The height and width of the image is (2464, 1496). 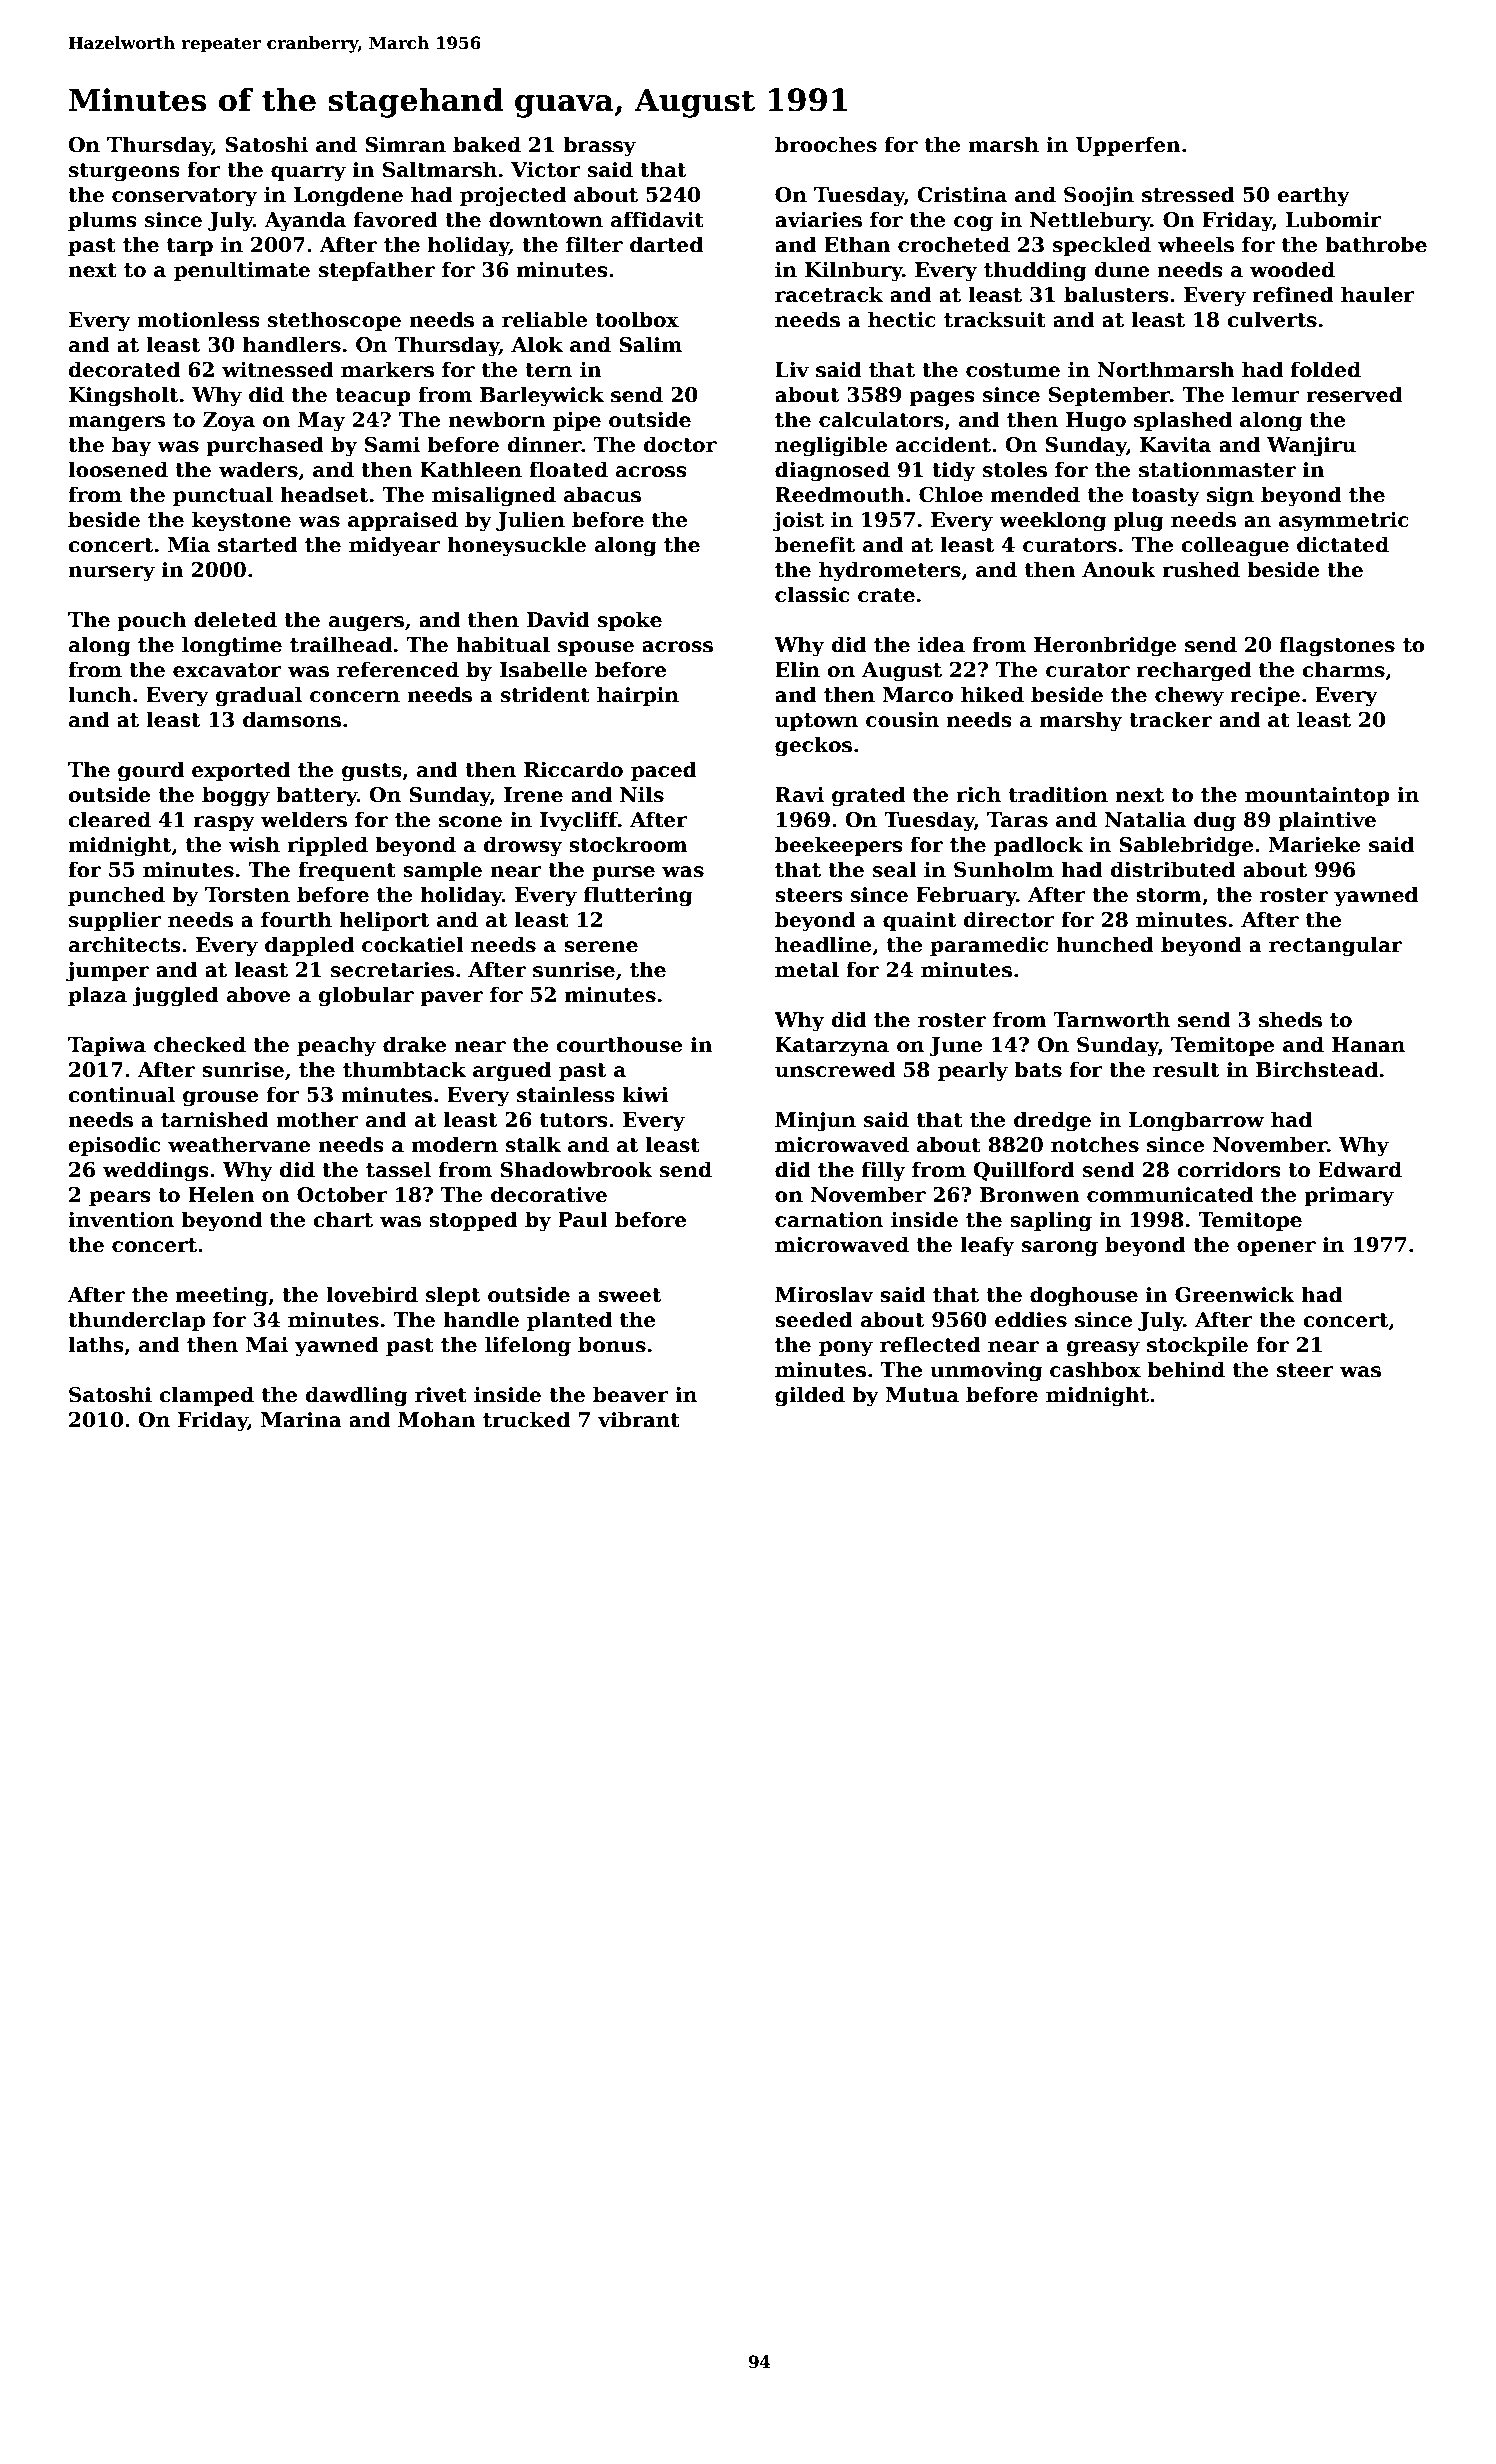 I want to click on punched, so click(x=116, y=896).
